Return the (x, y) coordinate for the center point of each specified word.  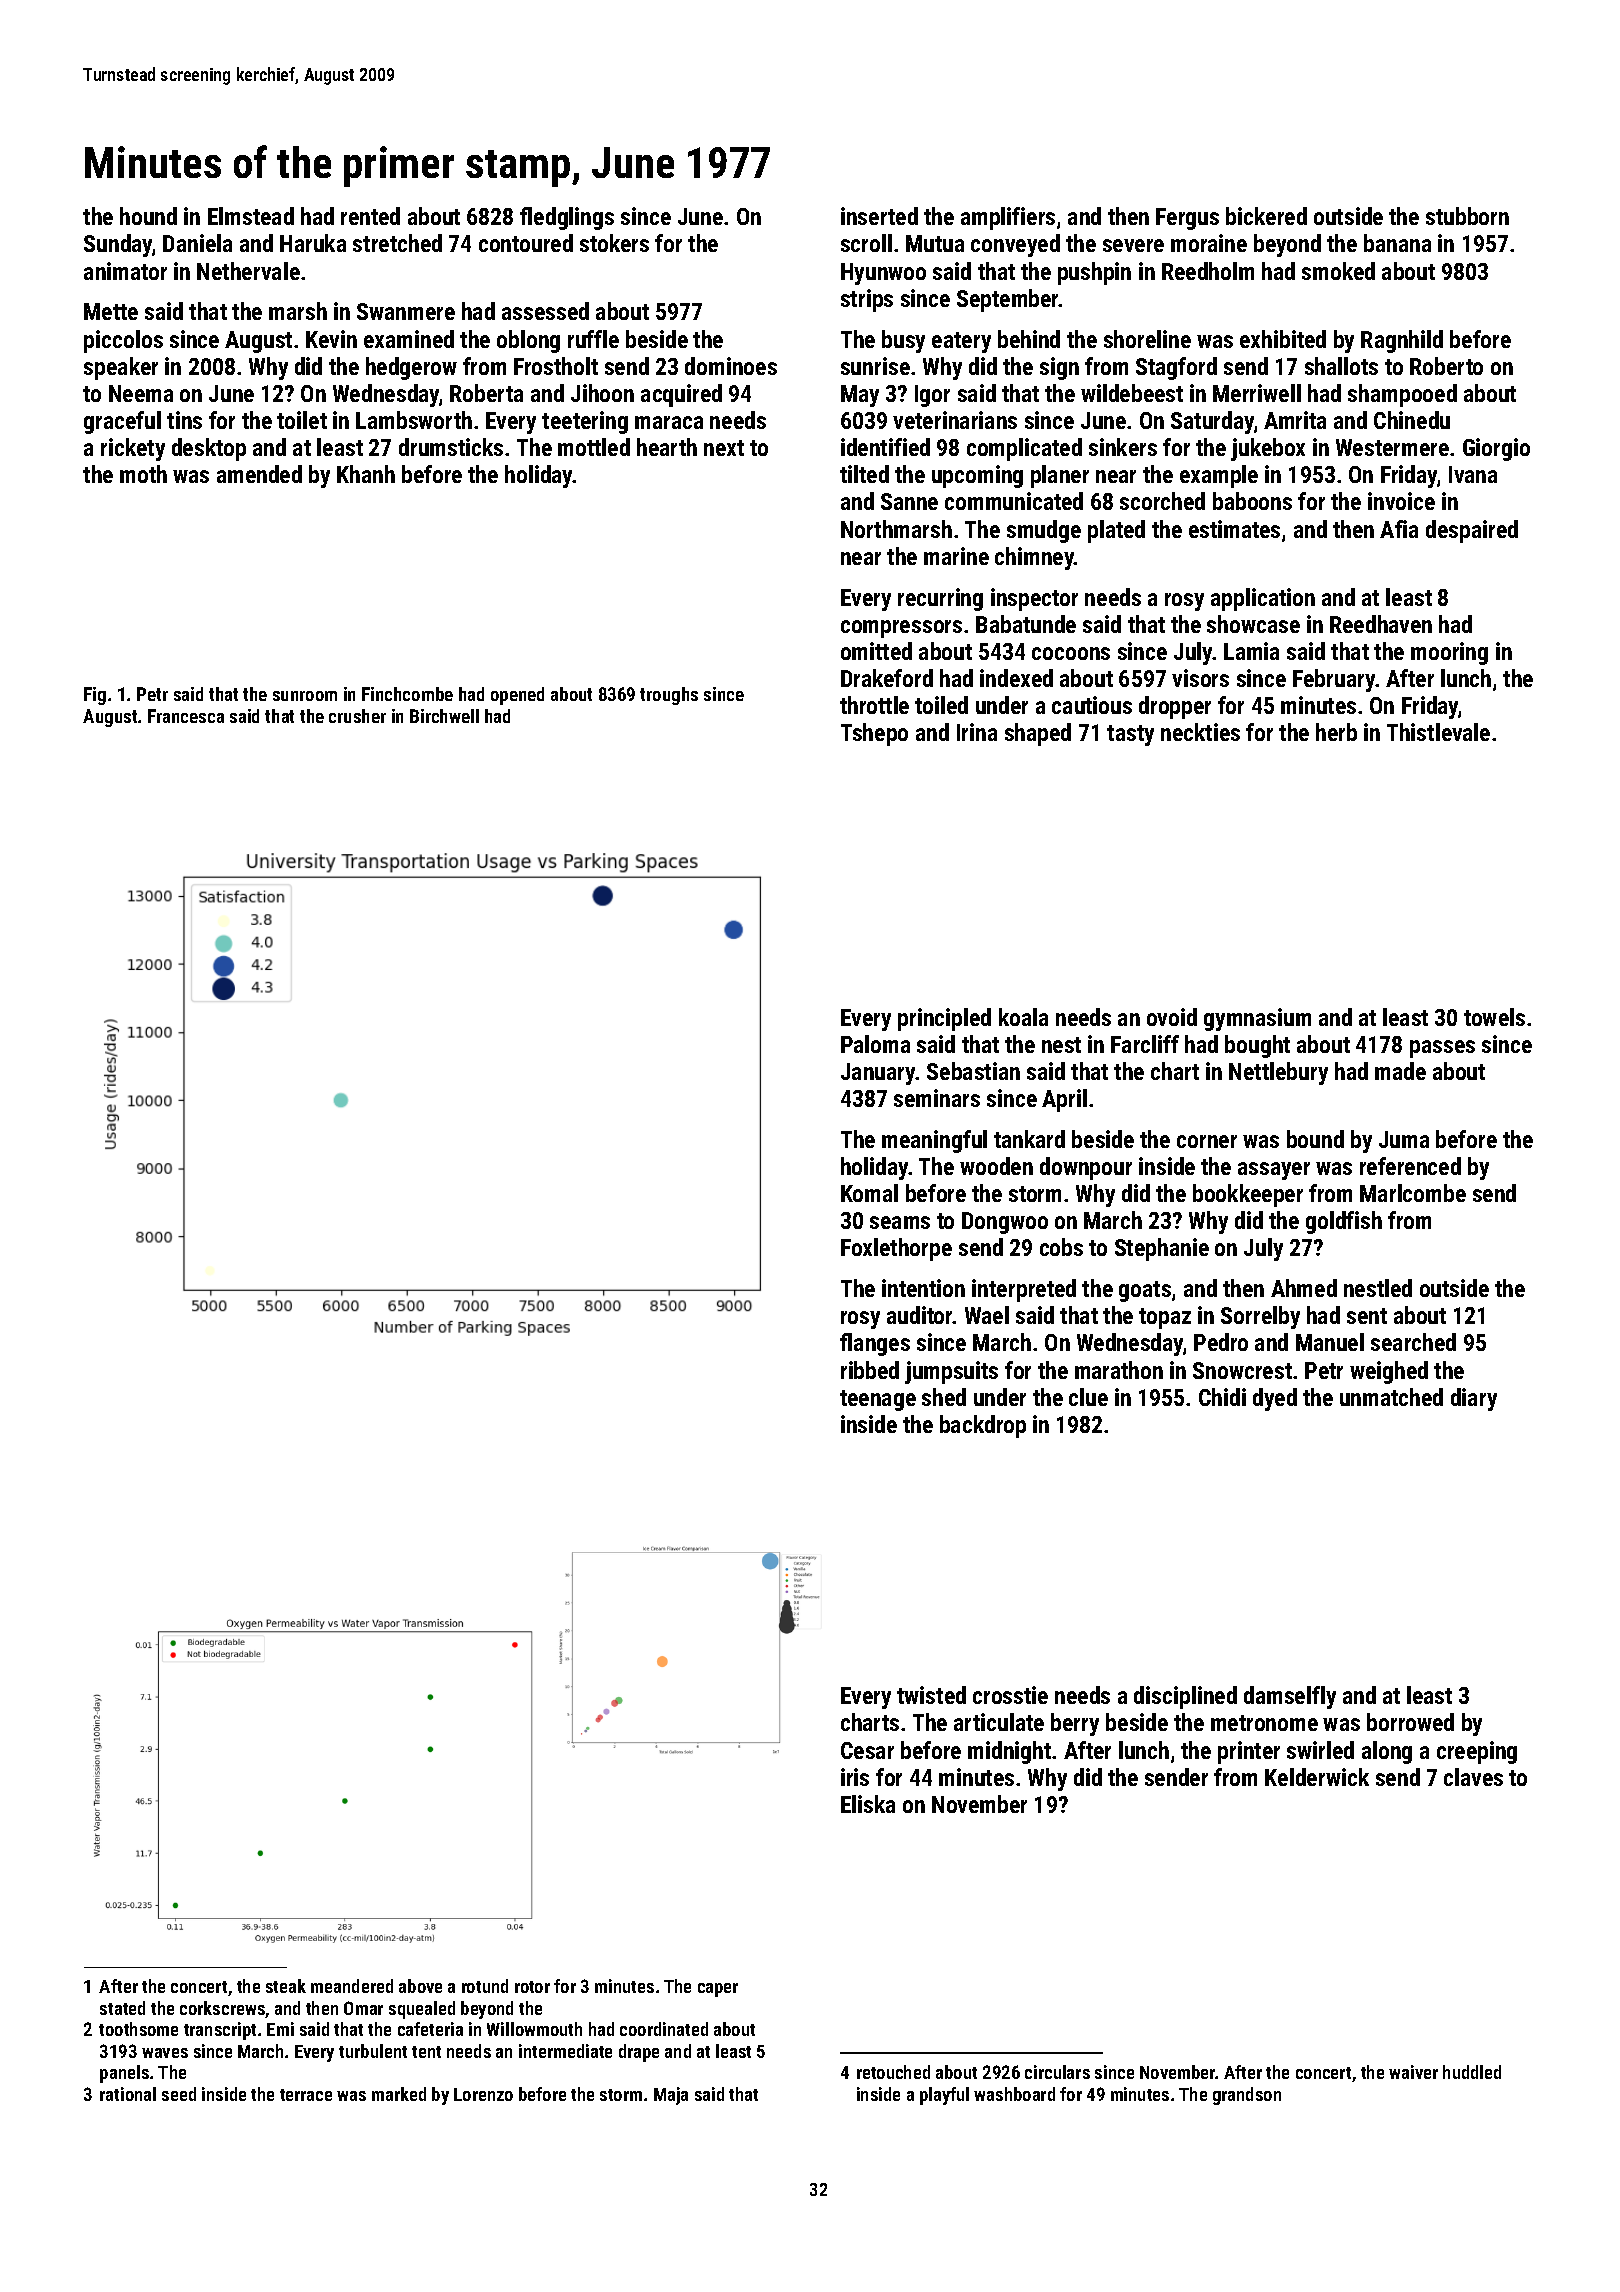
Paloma (875, 1044)
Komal (869, 1193)
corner (1207, 1141)
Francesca (186, 716)
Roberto (1446, 366)
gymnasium (1257, 1019)
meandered (352, 1986)
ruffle (593, 339)
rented (370, 216)
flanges (875, 1344)
